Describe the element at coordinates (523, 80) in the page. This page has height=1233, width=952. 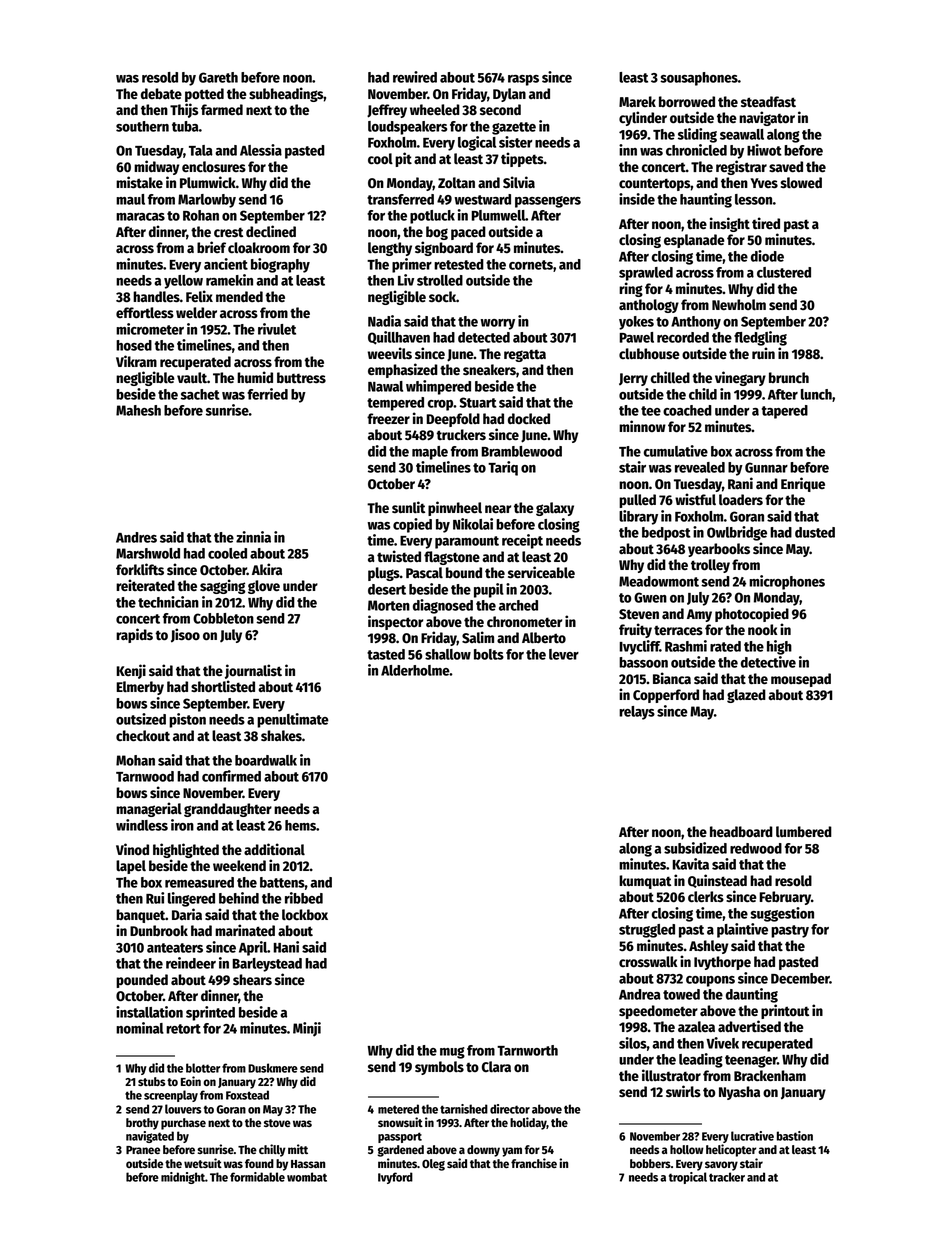
I see `rasps` at that location.
